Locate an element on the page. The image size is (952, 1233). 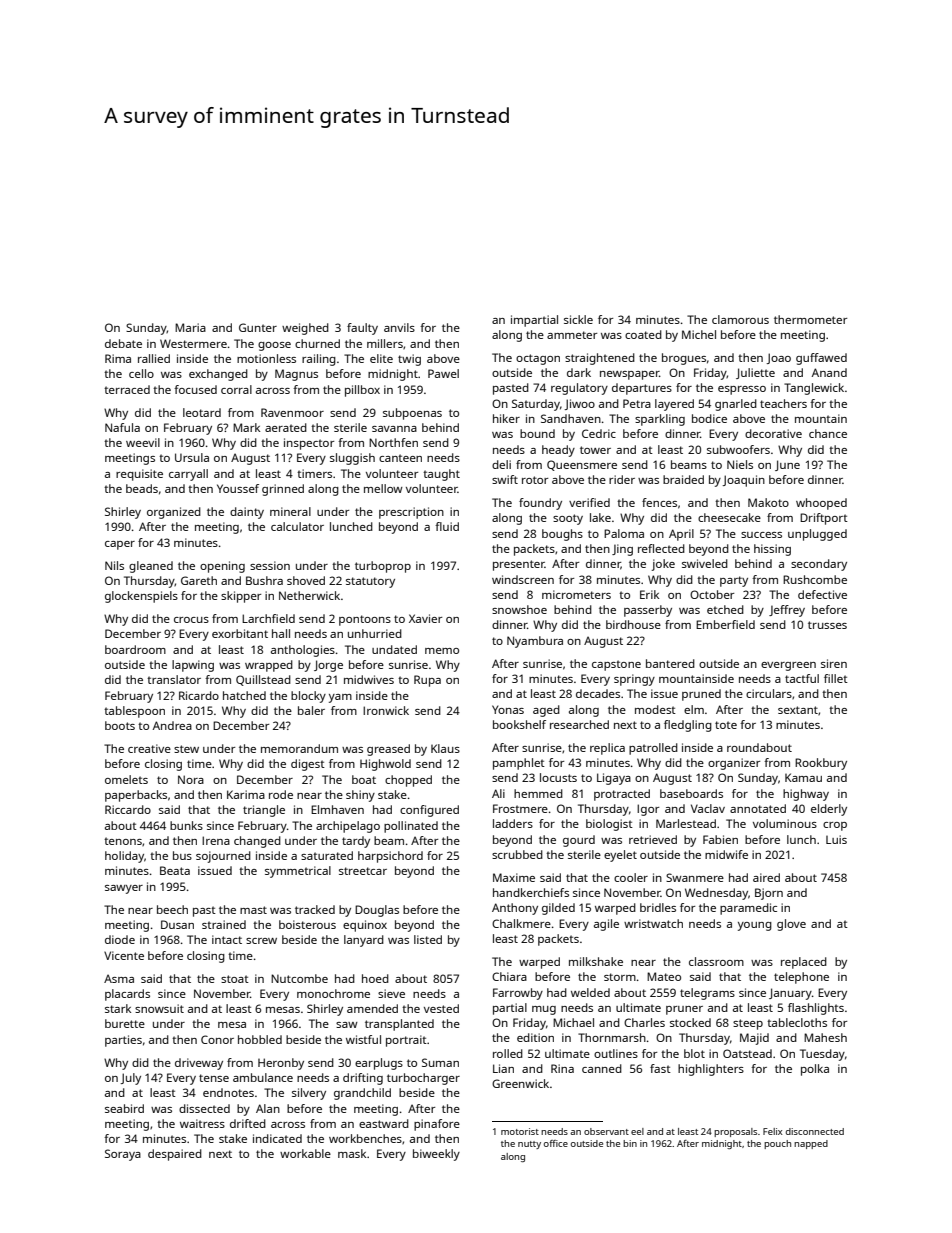
fluid is located at coordinates (447, 526).
